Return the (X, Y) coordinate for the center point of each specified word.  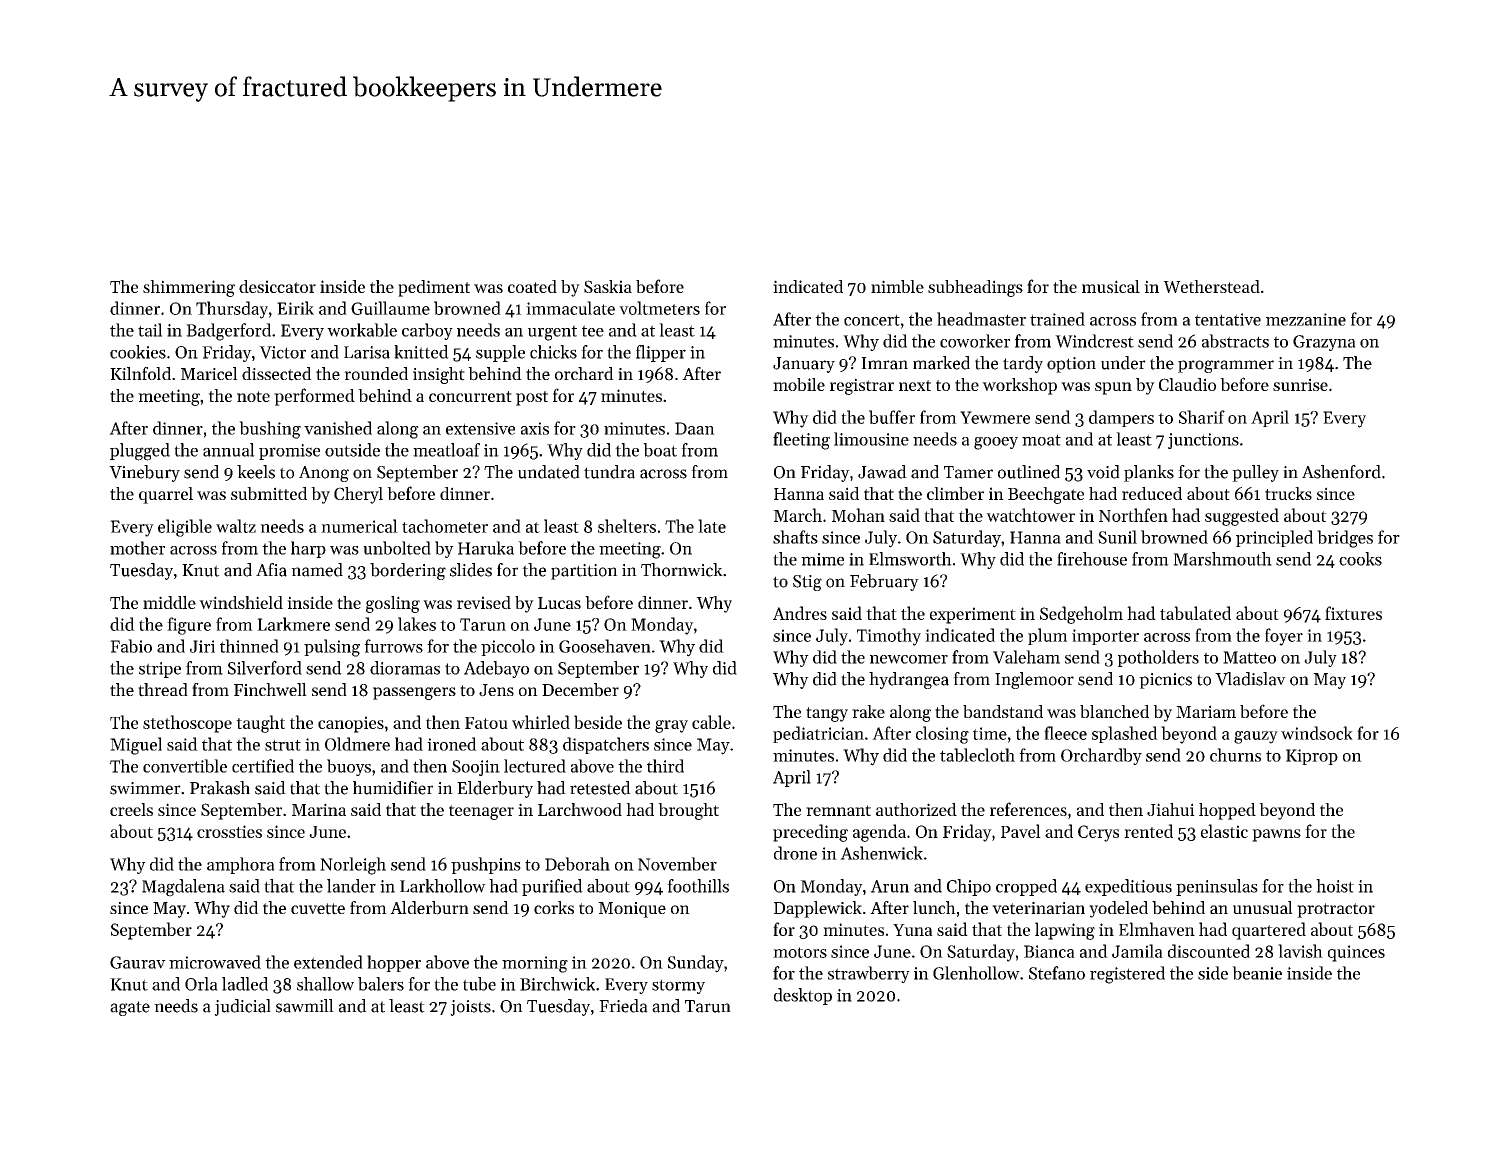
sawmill (305, 1006)
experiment (973, 615)
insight (439, 375)
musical (1111, 286)
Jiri (202, 646)
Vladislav (1250, 679)
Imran (884, 363)
